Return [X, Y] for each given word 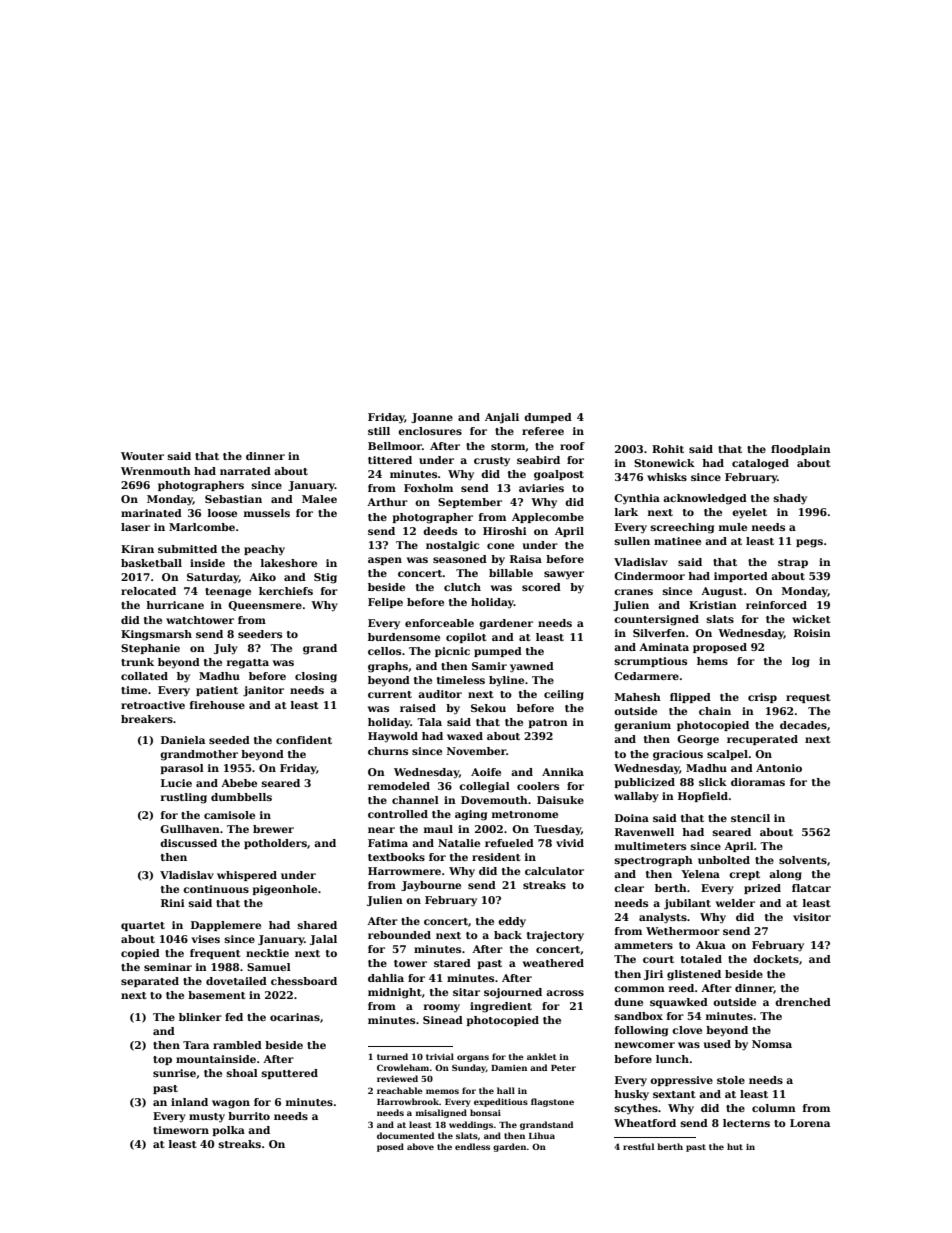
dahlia [386, 978]
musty [207, 1118]
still [379, 431]
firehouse [217, 705]
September [470, 503]
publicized [644, 783]
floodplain [801, 450]
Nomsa [772, 1044]
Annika [563, 772]
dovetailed [236, 981]
